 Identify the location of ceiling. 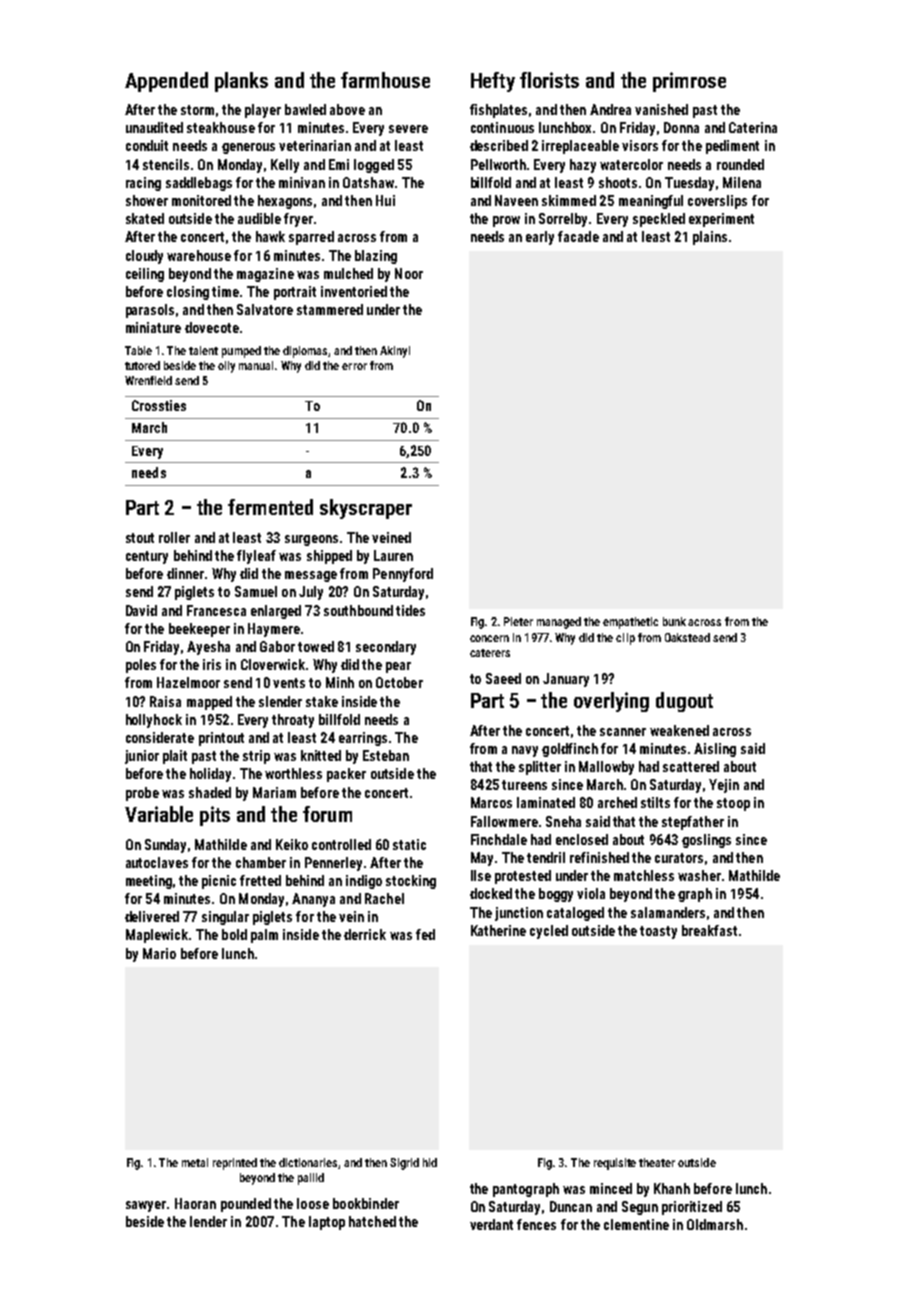
(145, 275).
